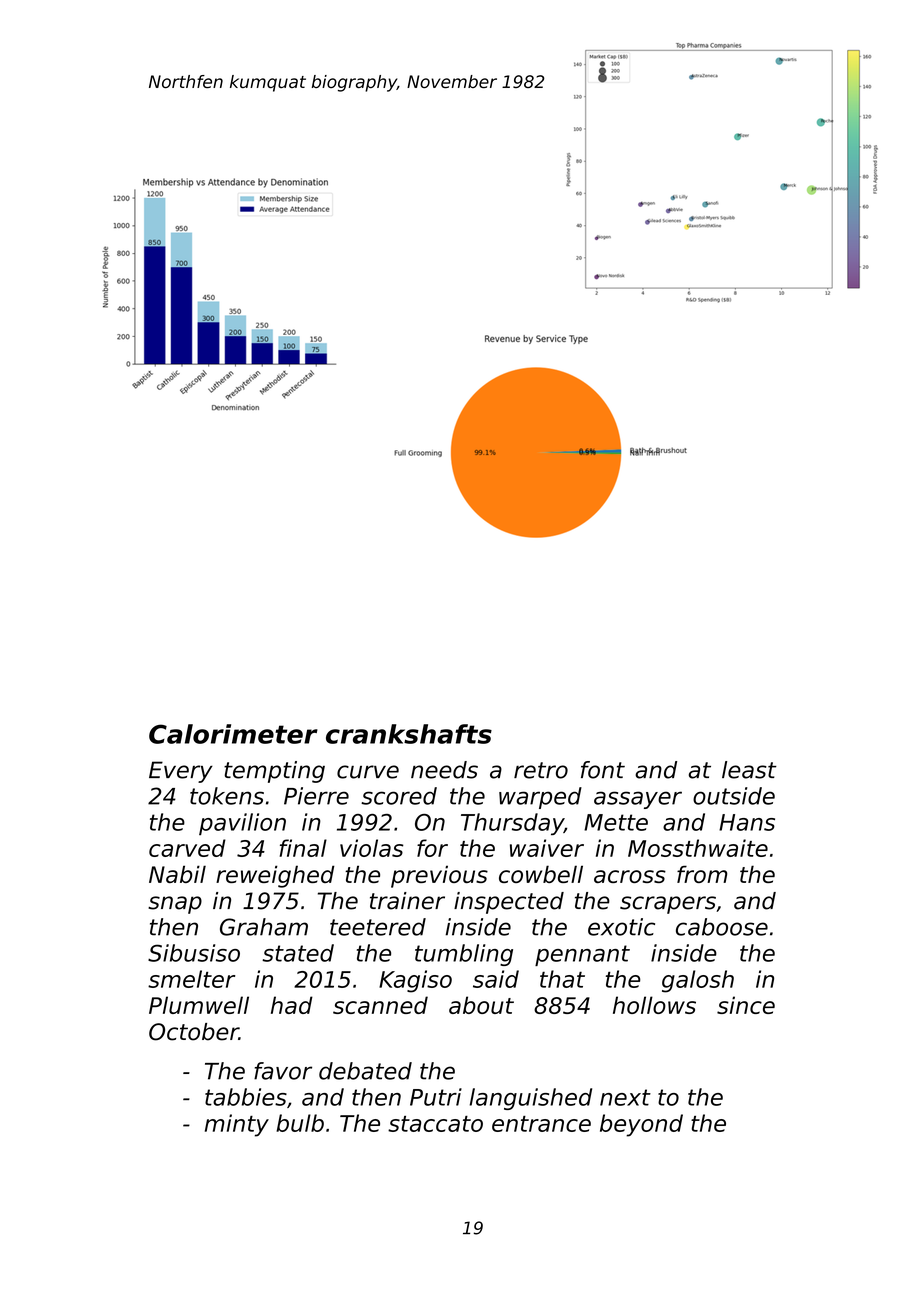 The height and width of the image is (1311, 924). Describe the element at coordinates (175, 905) in the image. I see `snap` at that location.
